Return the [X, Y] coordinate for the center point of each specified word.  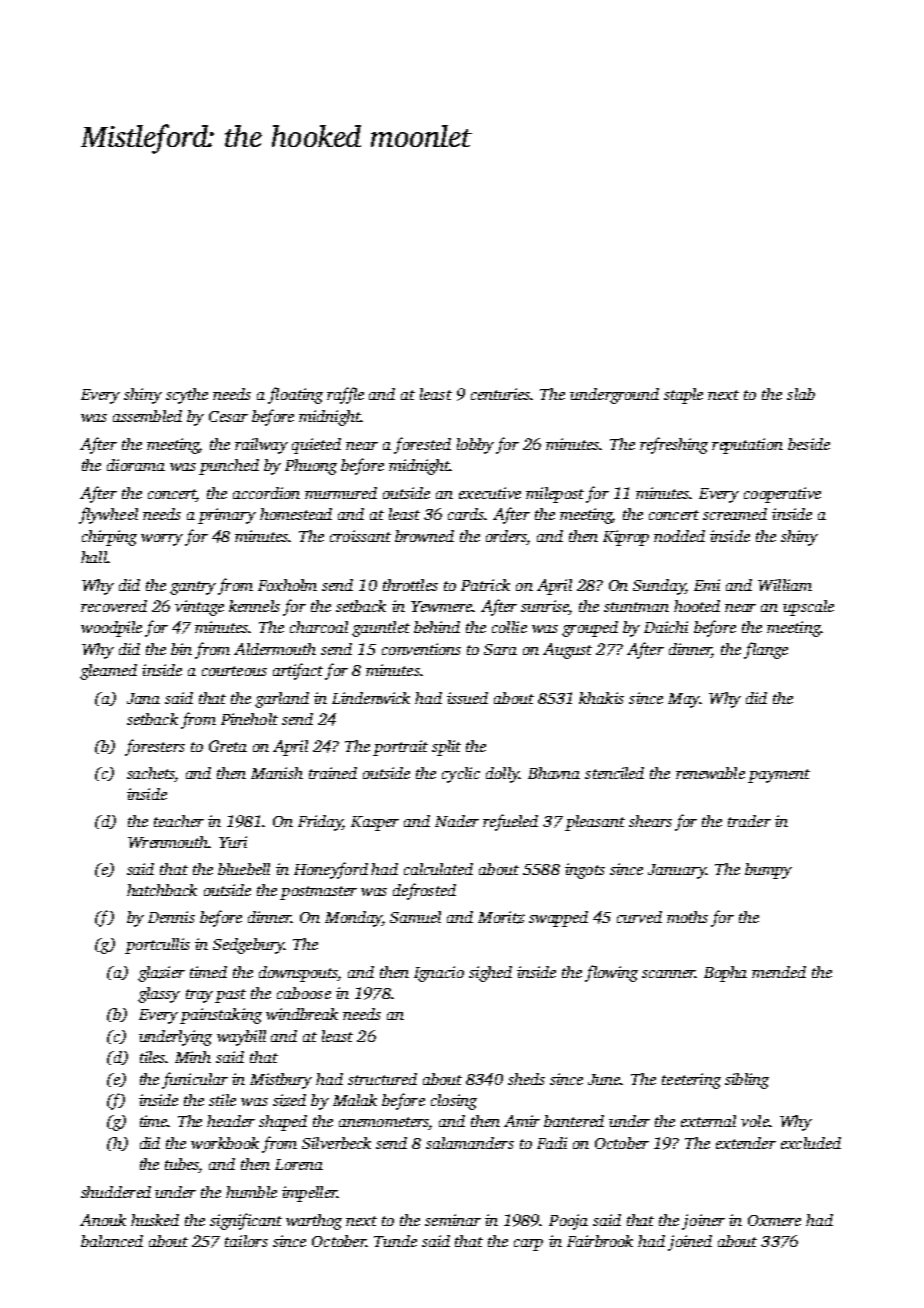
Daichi [666, 627]
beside [809, 444]
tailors [246, 1241]
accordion [266, 493]
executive [490, 493]
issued [467, 698]
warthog [314, 1222]
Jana [143, 698]
